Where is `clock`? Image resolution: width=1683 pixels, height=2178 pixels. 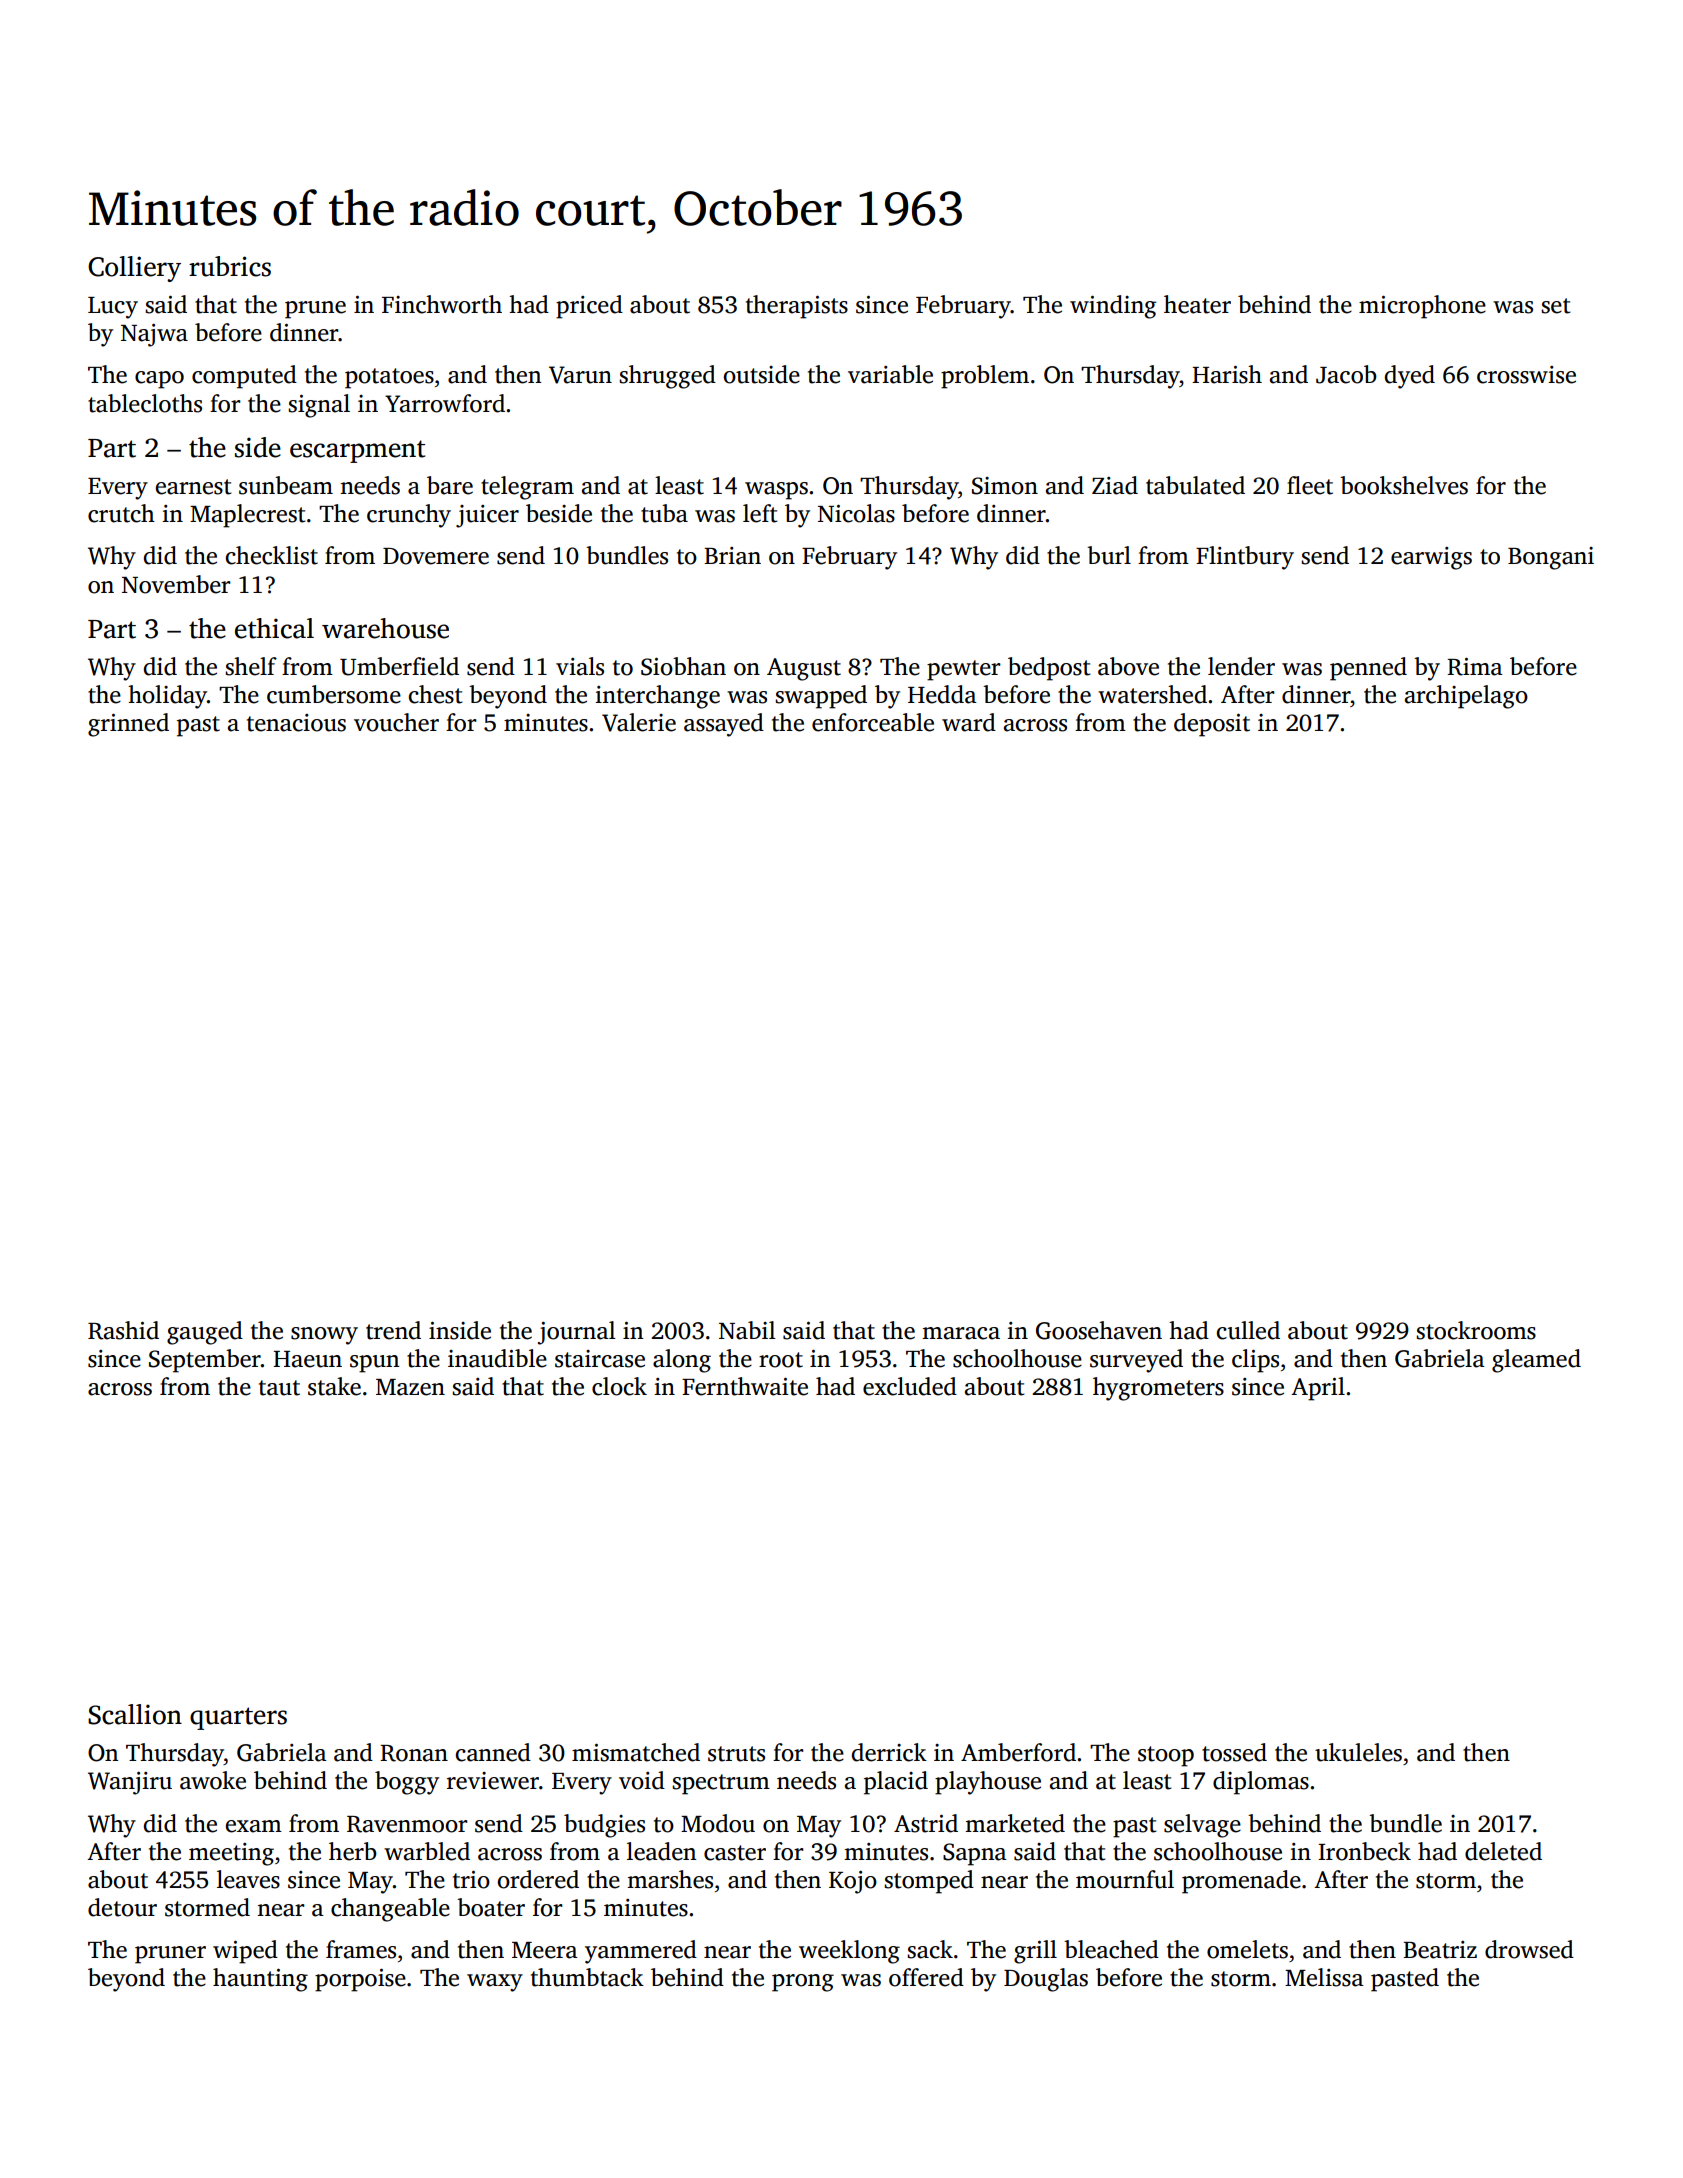
clock is located at coordinates (619, 1386).
